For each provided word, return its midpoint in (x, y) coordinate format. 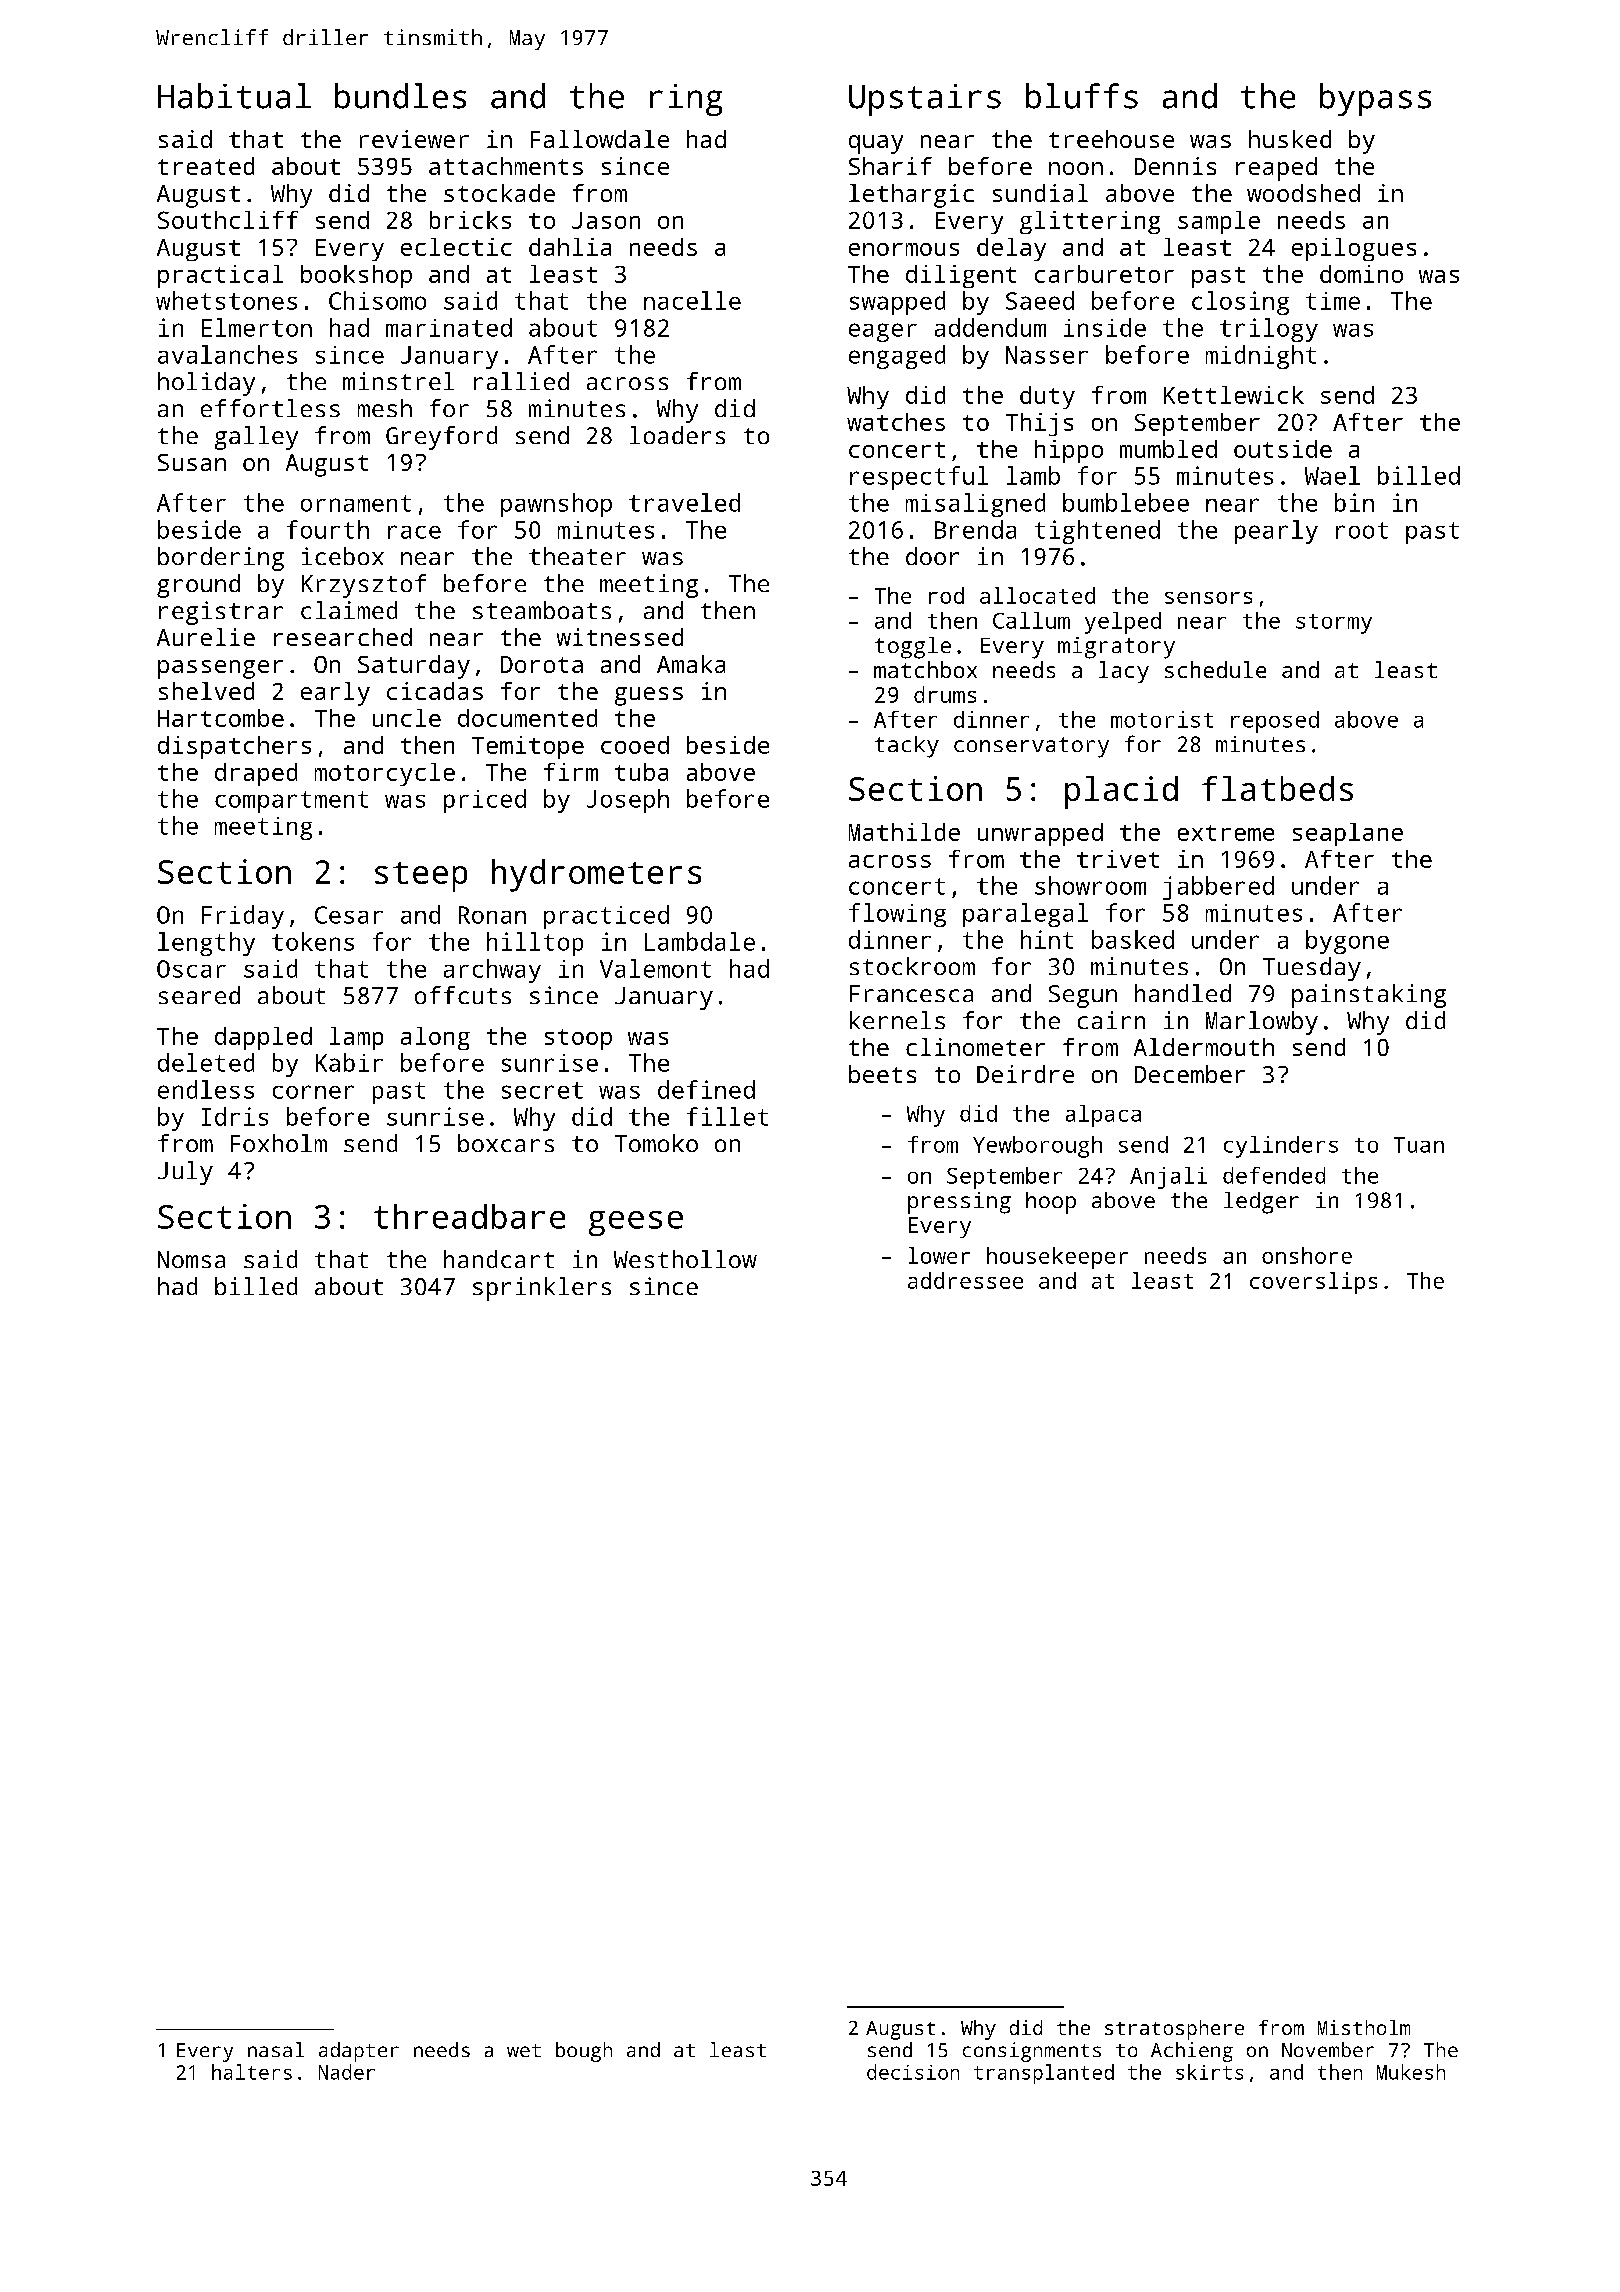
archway (492, 971)
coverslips (1313, 1283)
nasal (276, 2049)
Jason (606, 220)
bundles (400, 96)
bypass (1375, 99)
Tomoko (656, 1143)
